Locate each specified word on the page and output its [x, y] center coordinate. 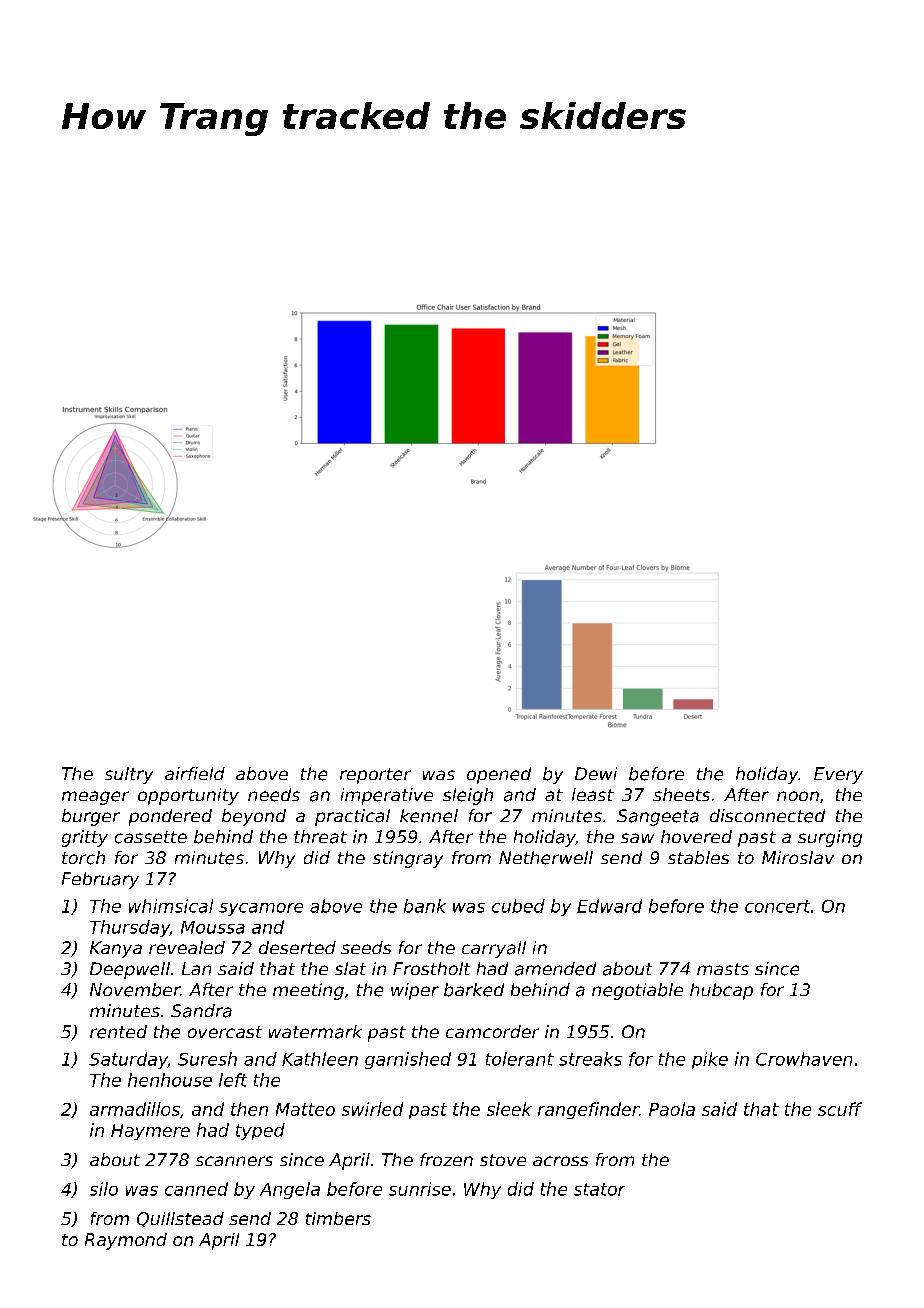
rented [118, 1032]
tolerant [520, 1059]
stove [503, 1160]
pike [710, 1060]
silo [104, 1189]
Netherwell [546, 858]
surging [830, 838]
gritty [85, 838]
